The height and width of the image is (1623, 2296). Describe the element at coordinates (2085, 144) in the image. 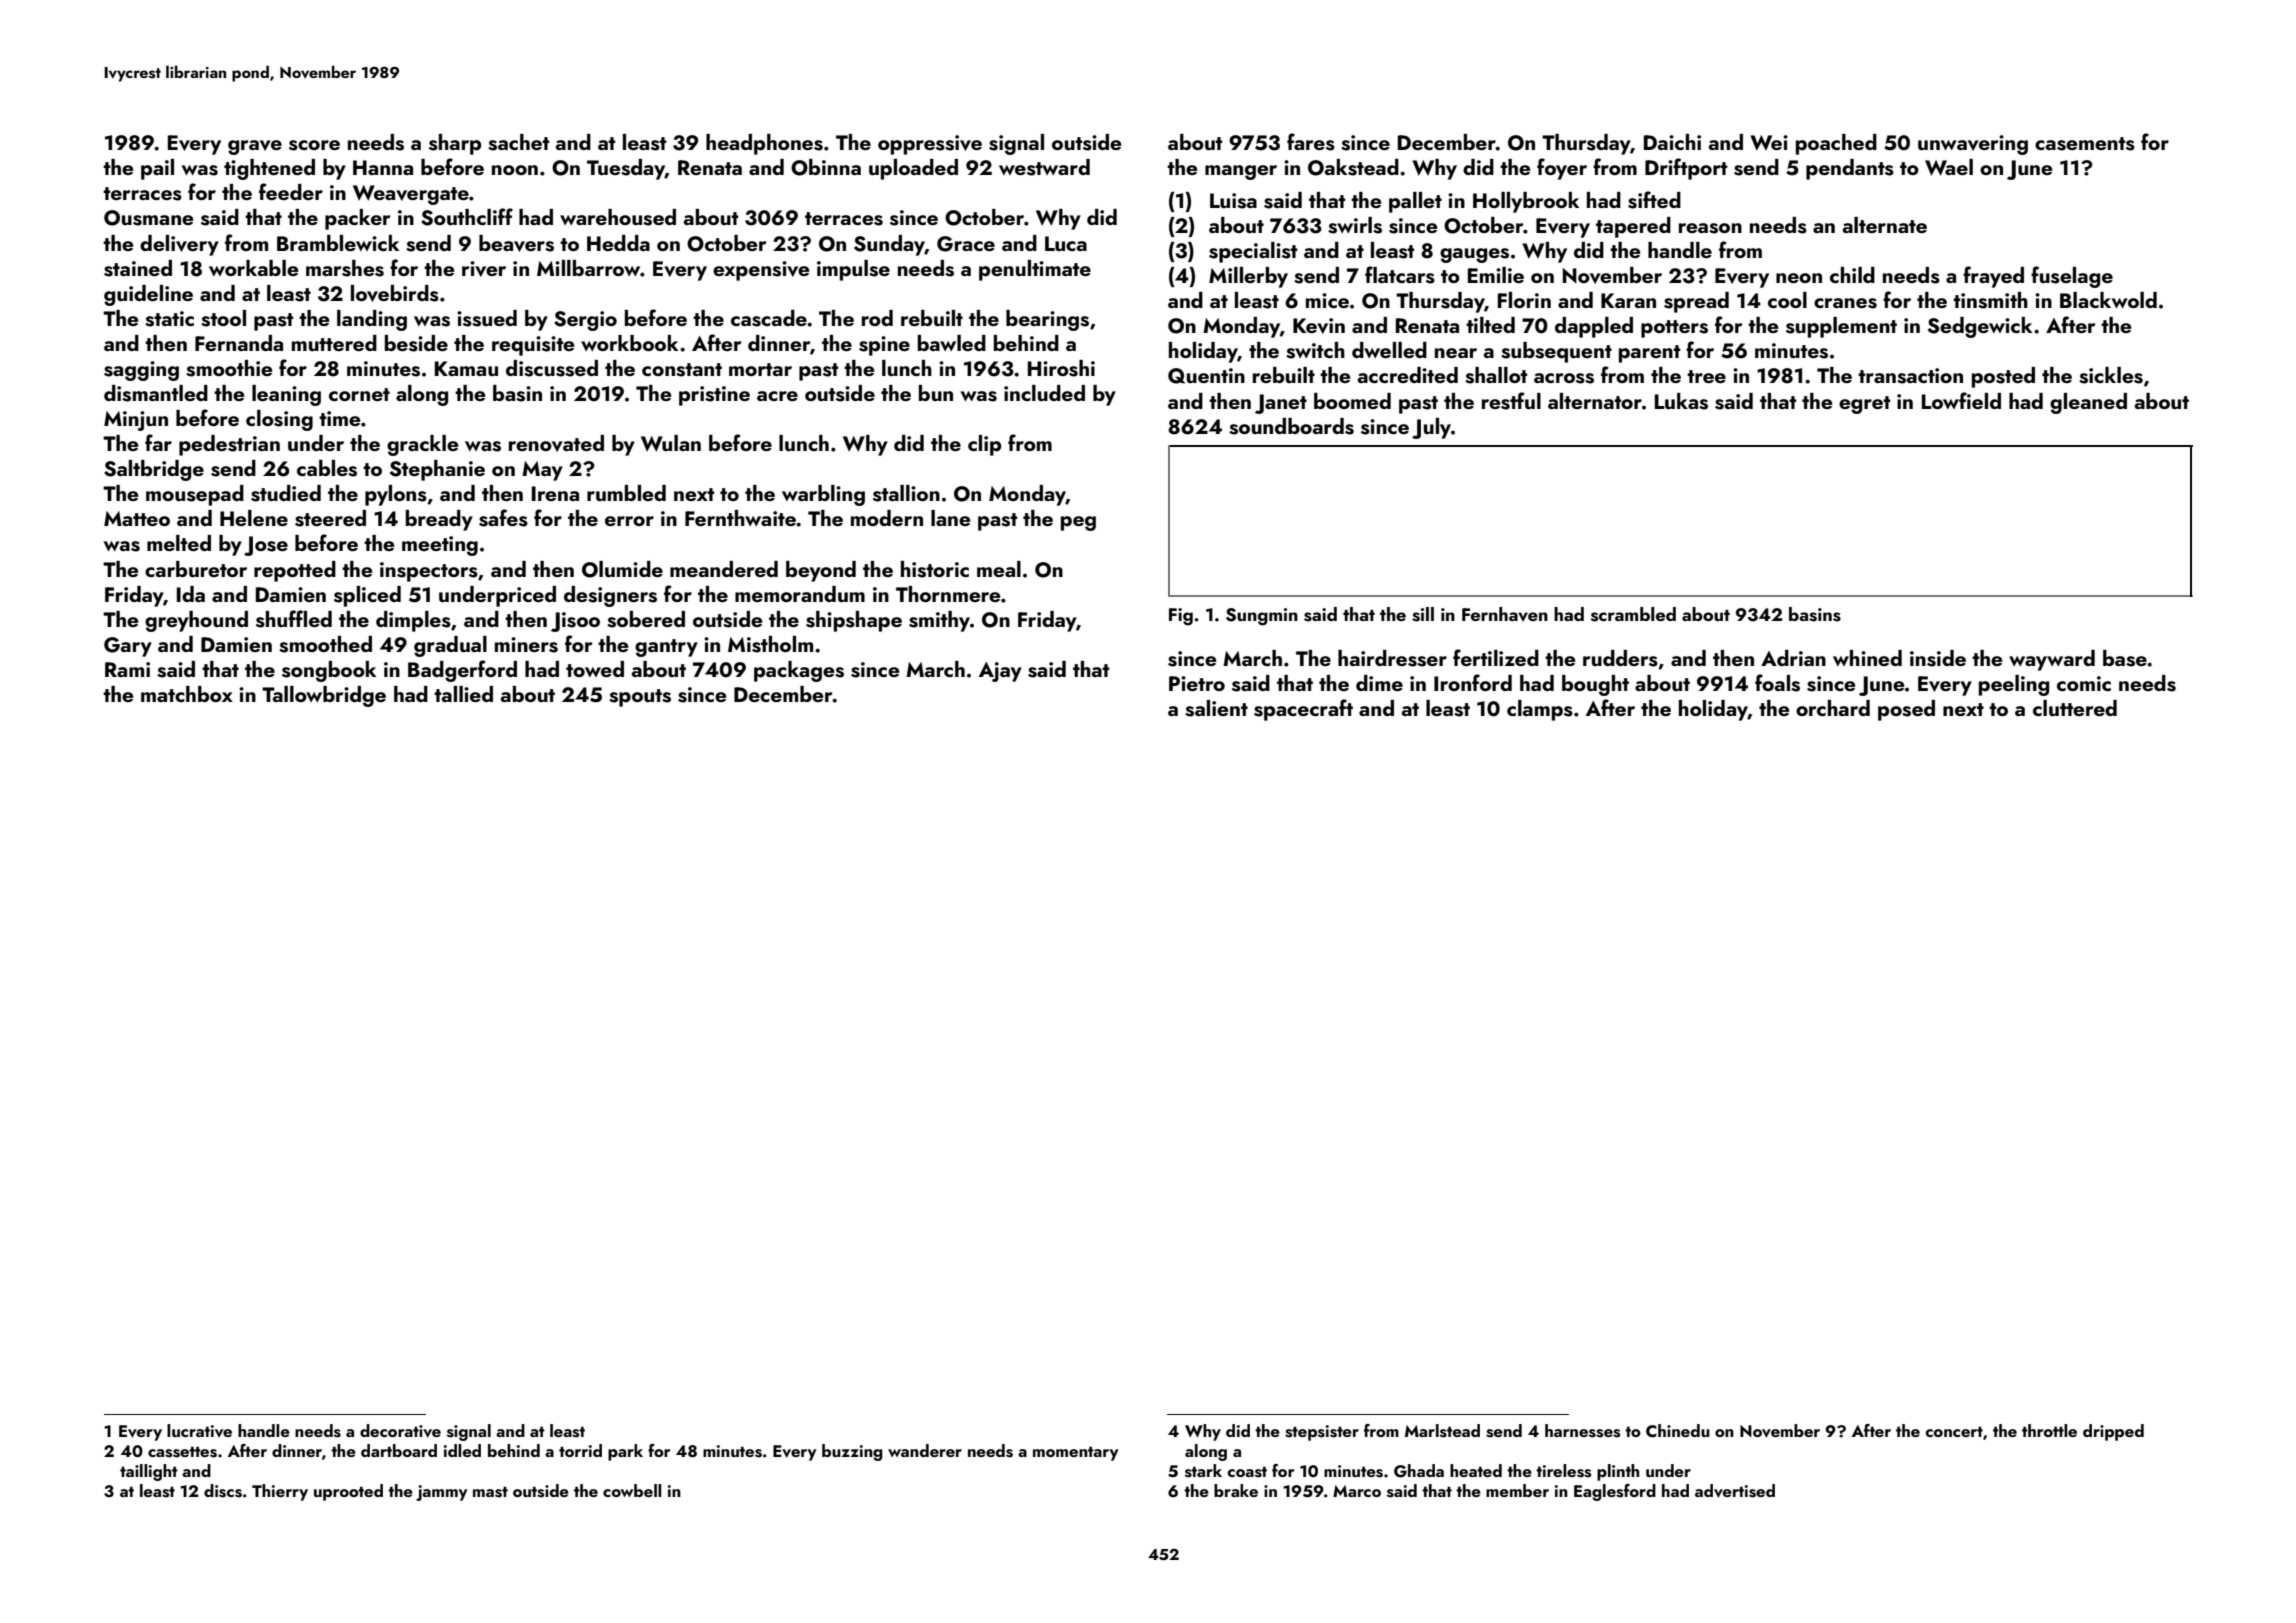

I see `casements` at that location.
